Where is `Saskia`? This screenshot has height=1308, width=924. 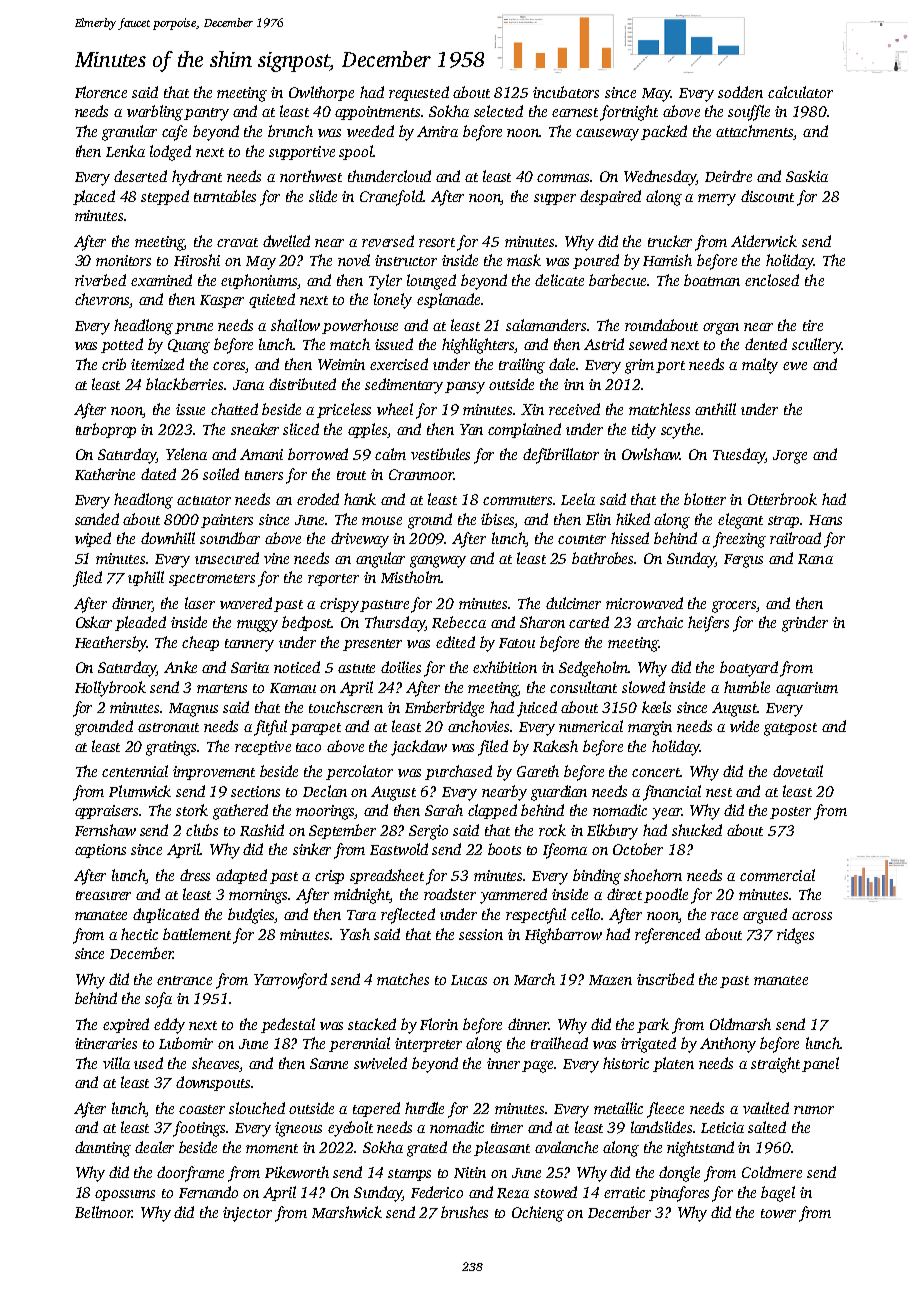
Saskia is located at coordinates (807, 176).
